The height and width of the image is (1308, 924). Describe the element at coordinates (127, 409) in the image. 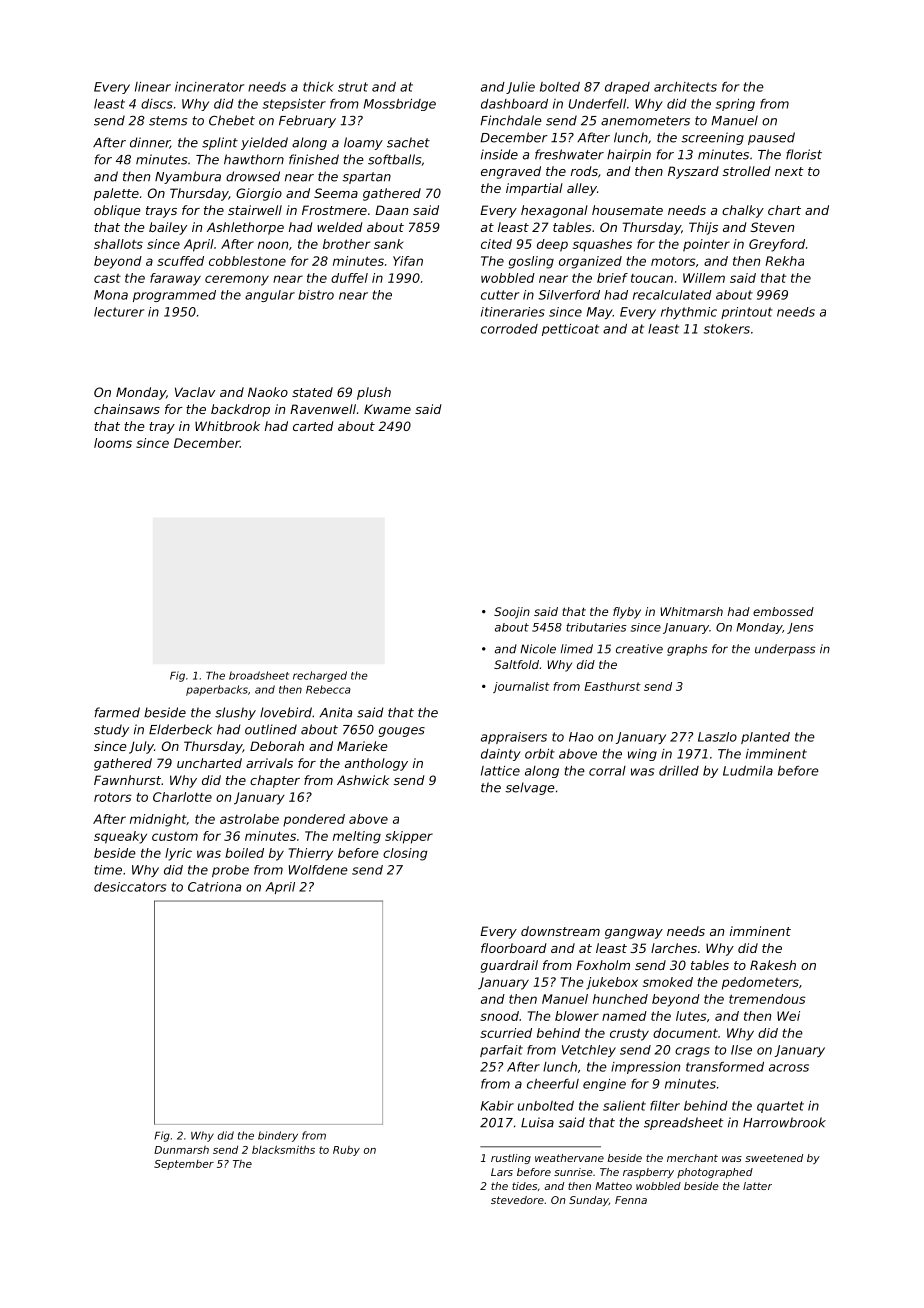

I see `chainsaws` at that location.
